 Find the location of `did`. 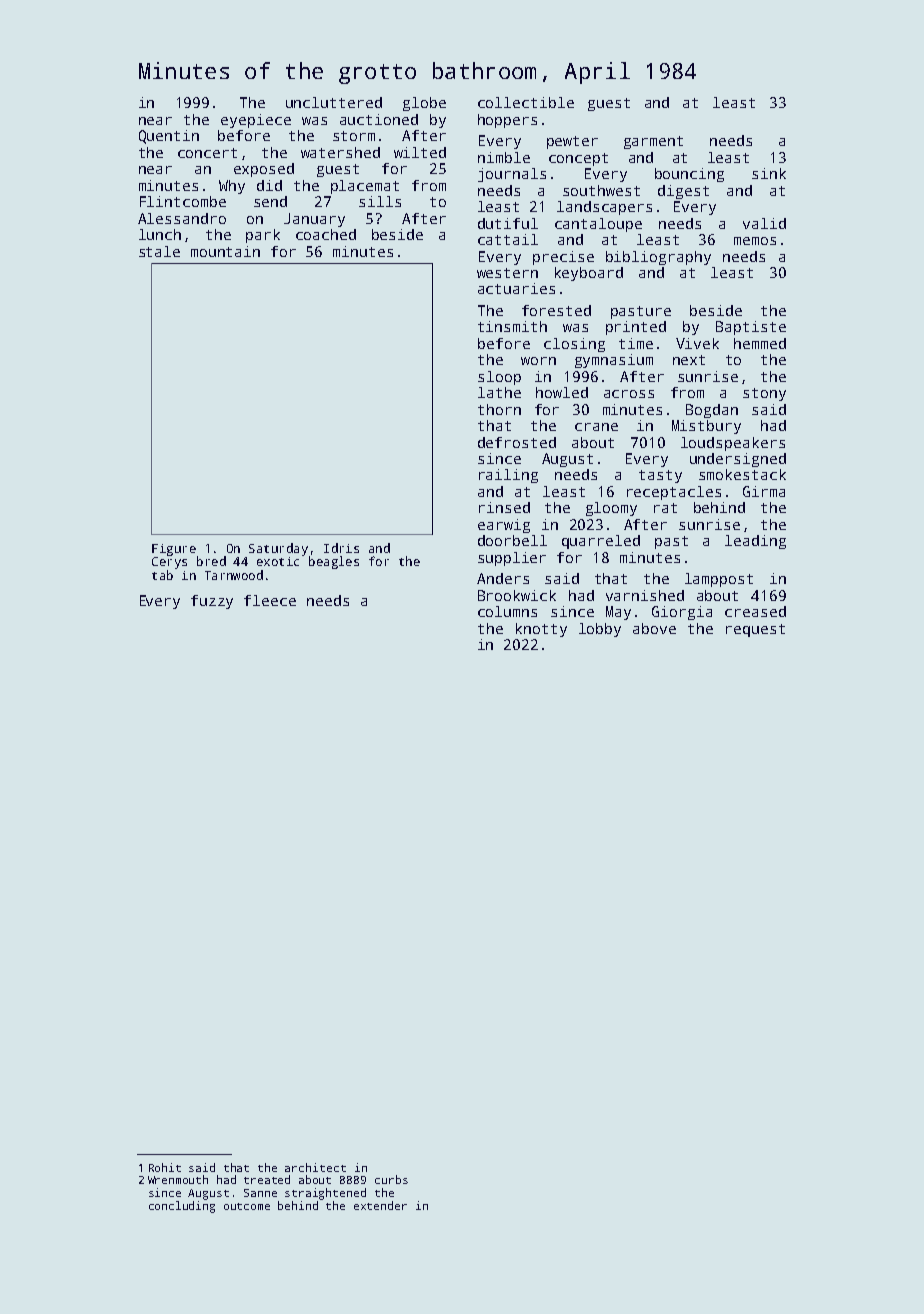

did is located at coordinates (269, 185).
